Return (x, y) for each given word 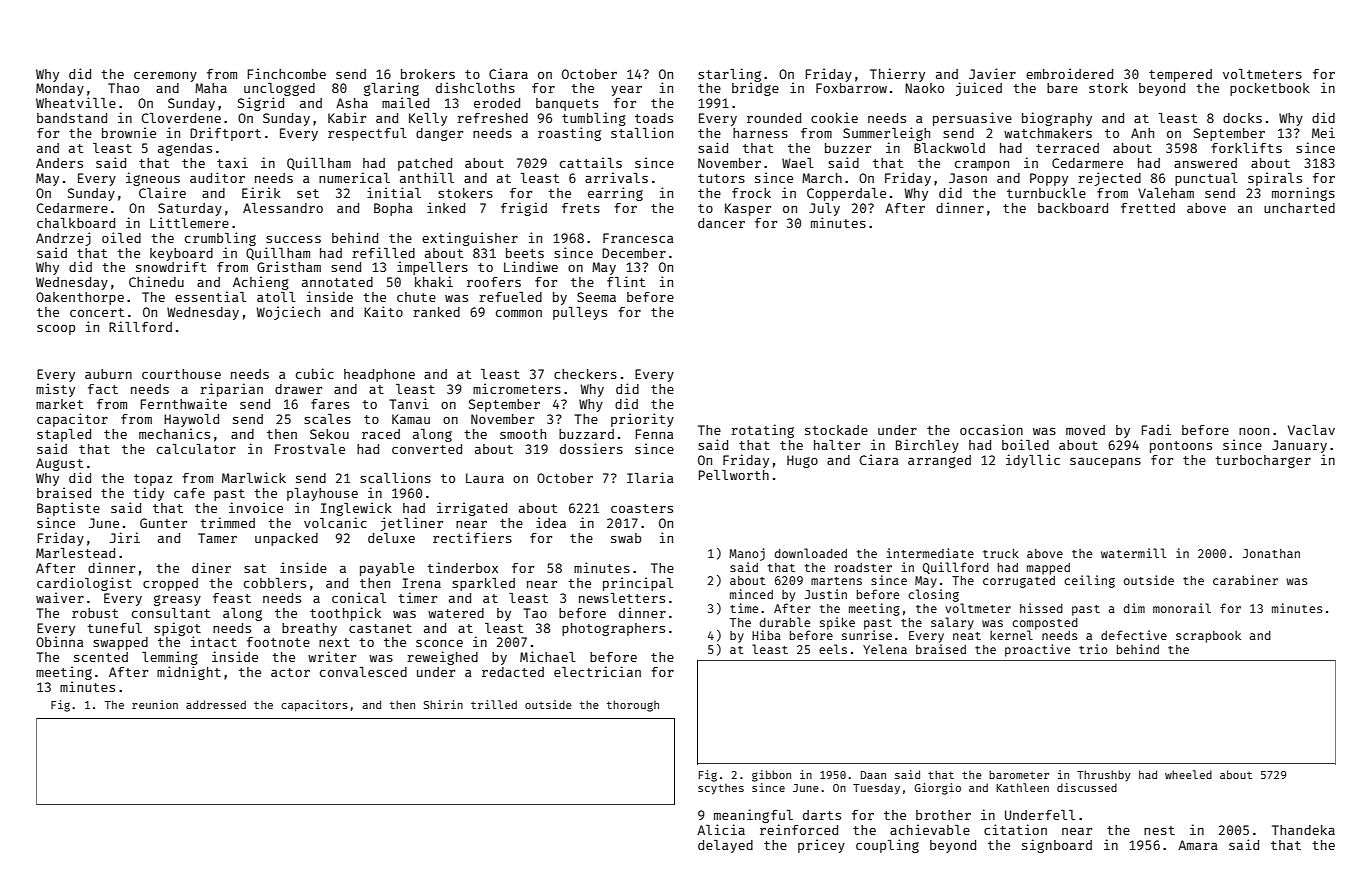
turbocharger (1263, 461)
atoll (276, 297)
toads (654, 118)
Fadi (1156, 429)
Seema (596, 297)
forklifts (1246, 147)
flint (626, 281)
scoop (56, 330)
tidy (148, 494)
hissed (1041, 608)
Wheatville (76, 102)
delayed (725, 846)
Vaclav (1311, 430)
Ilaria (650, 477)
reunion (155, 704)
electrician (597, 671)
